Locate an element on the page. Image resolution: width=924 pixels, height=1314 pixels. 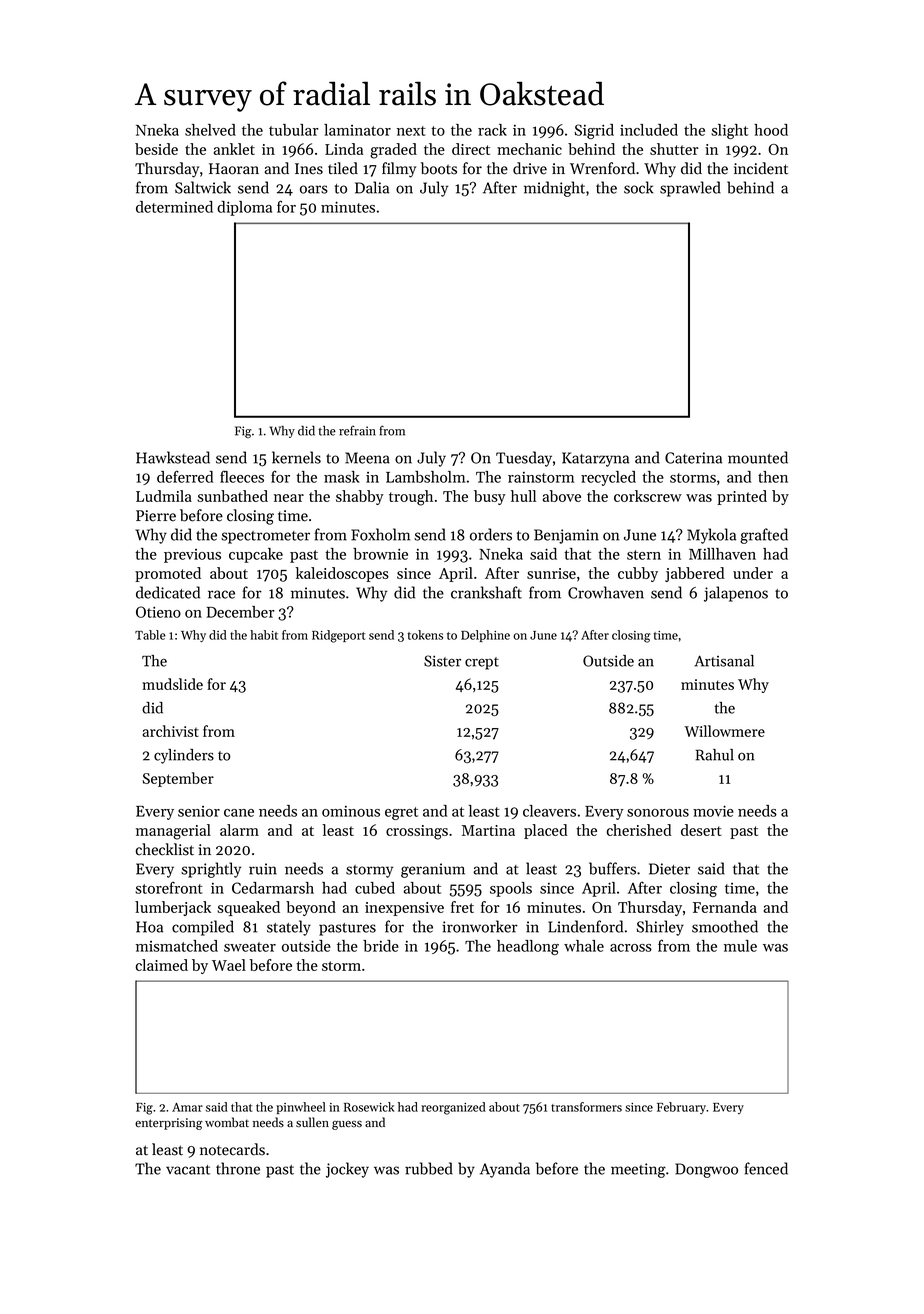
beside is located at coordinates (156, 149).
